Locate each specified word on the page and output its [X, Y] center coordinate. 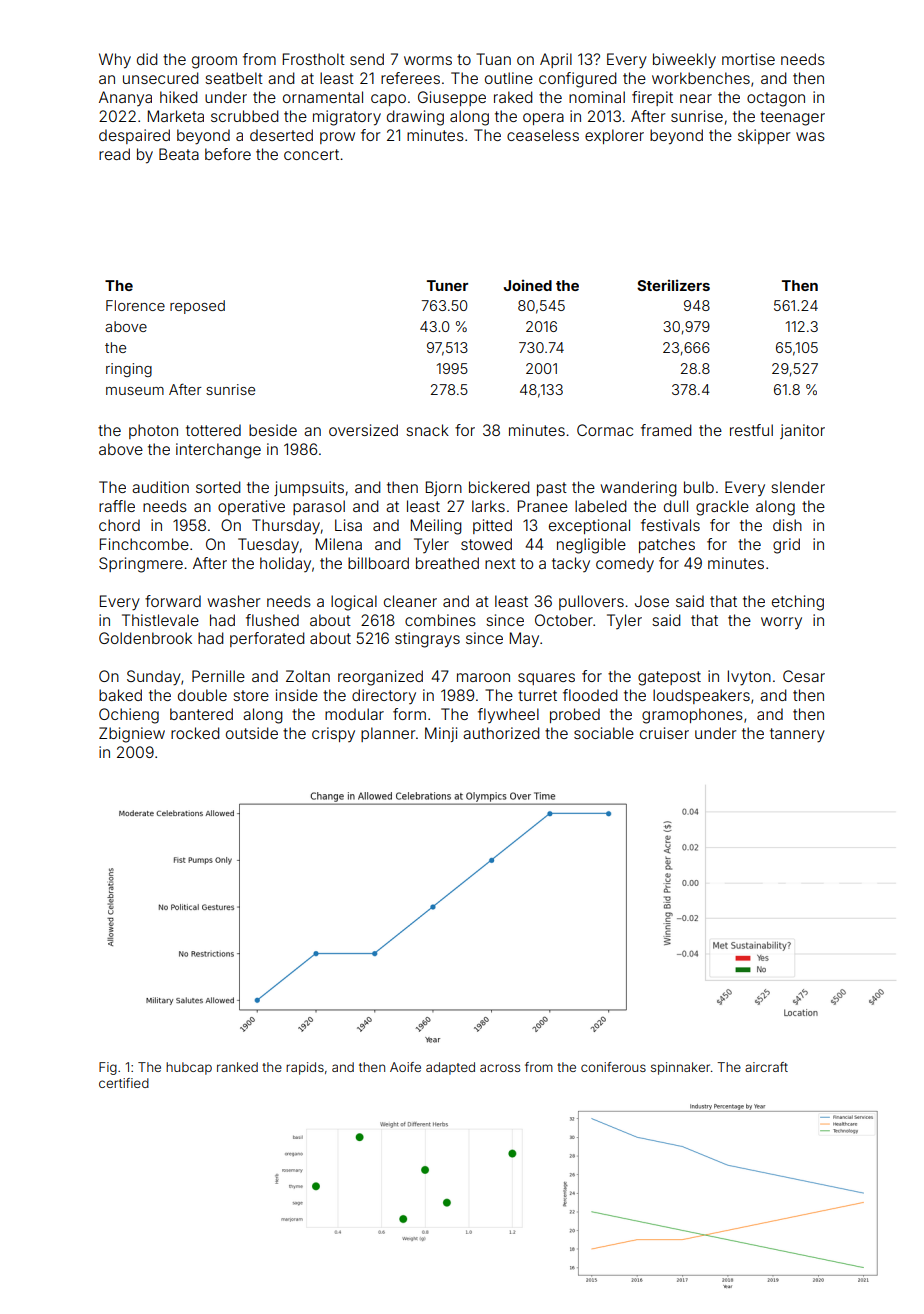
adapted [450, 1068]
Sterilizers [673, 285]
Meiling [436, 527]
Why [115, 61]
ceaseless [543, 135]
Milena [339, 544]
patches [667, 545]
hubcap [189, 1068]
